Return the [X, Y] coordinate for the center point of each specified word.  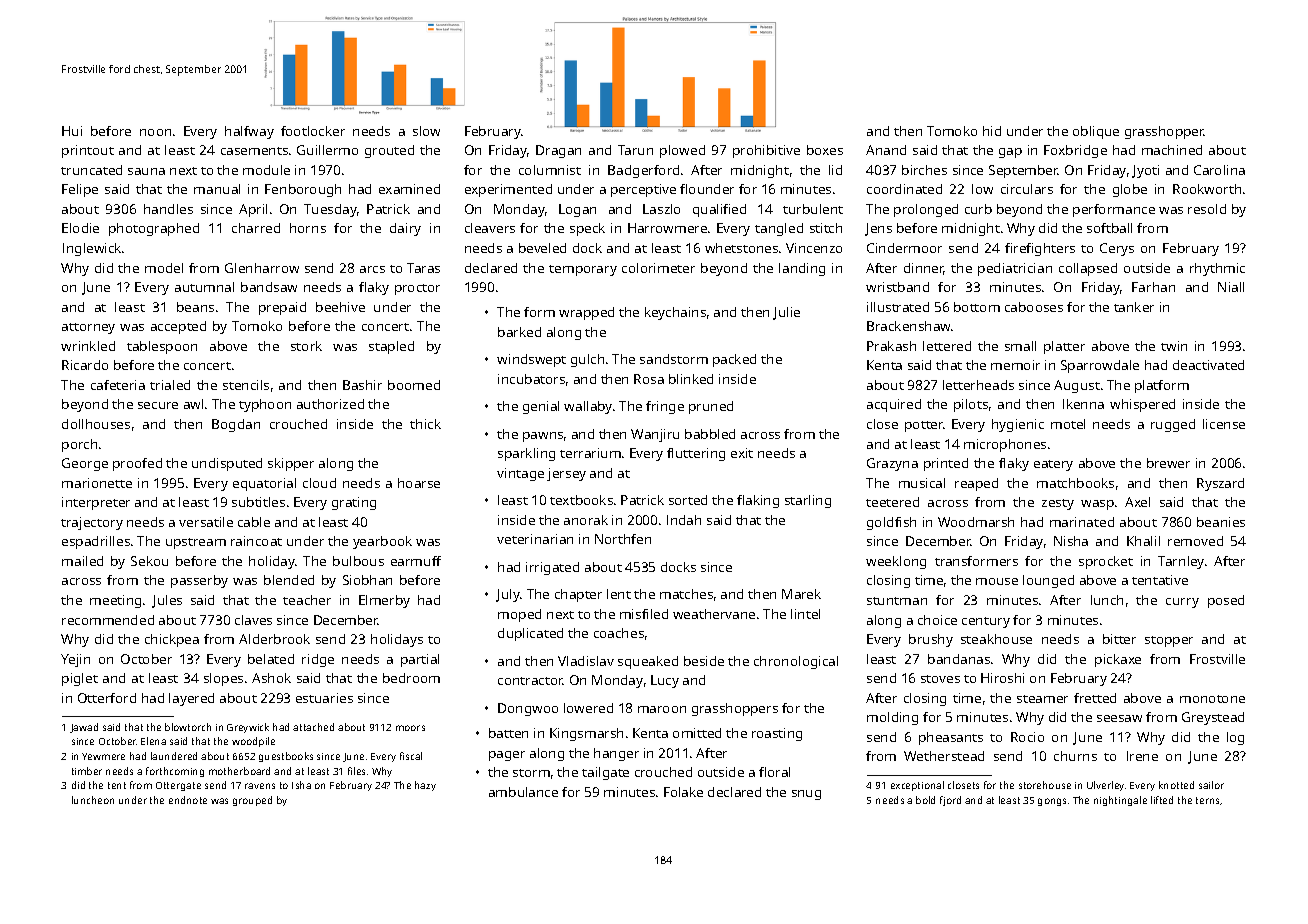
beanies [1221, 522]
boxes [825, 150]
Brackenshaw [909, 326]
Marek [801, 594]
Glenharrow [262, 268]
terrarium [590, 453]
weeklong [896, 562]
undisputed [227, 464]
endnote [188, 800]
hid [992, 131]
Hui [72, 131]
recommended [108, 620]
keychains [675, 313]
